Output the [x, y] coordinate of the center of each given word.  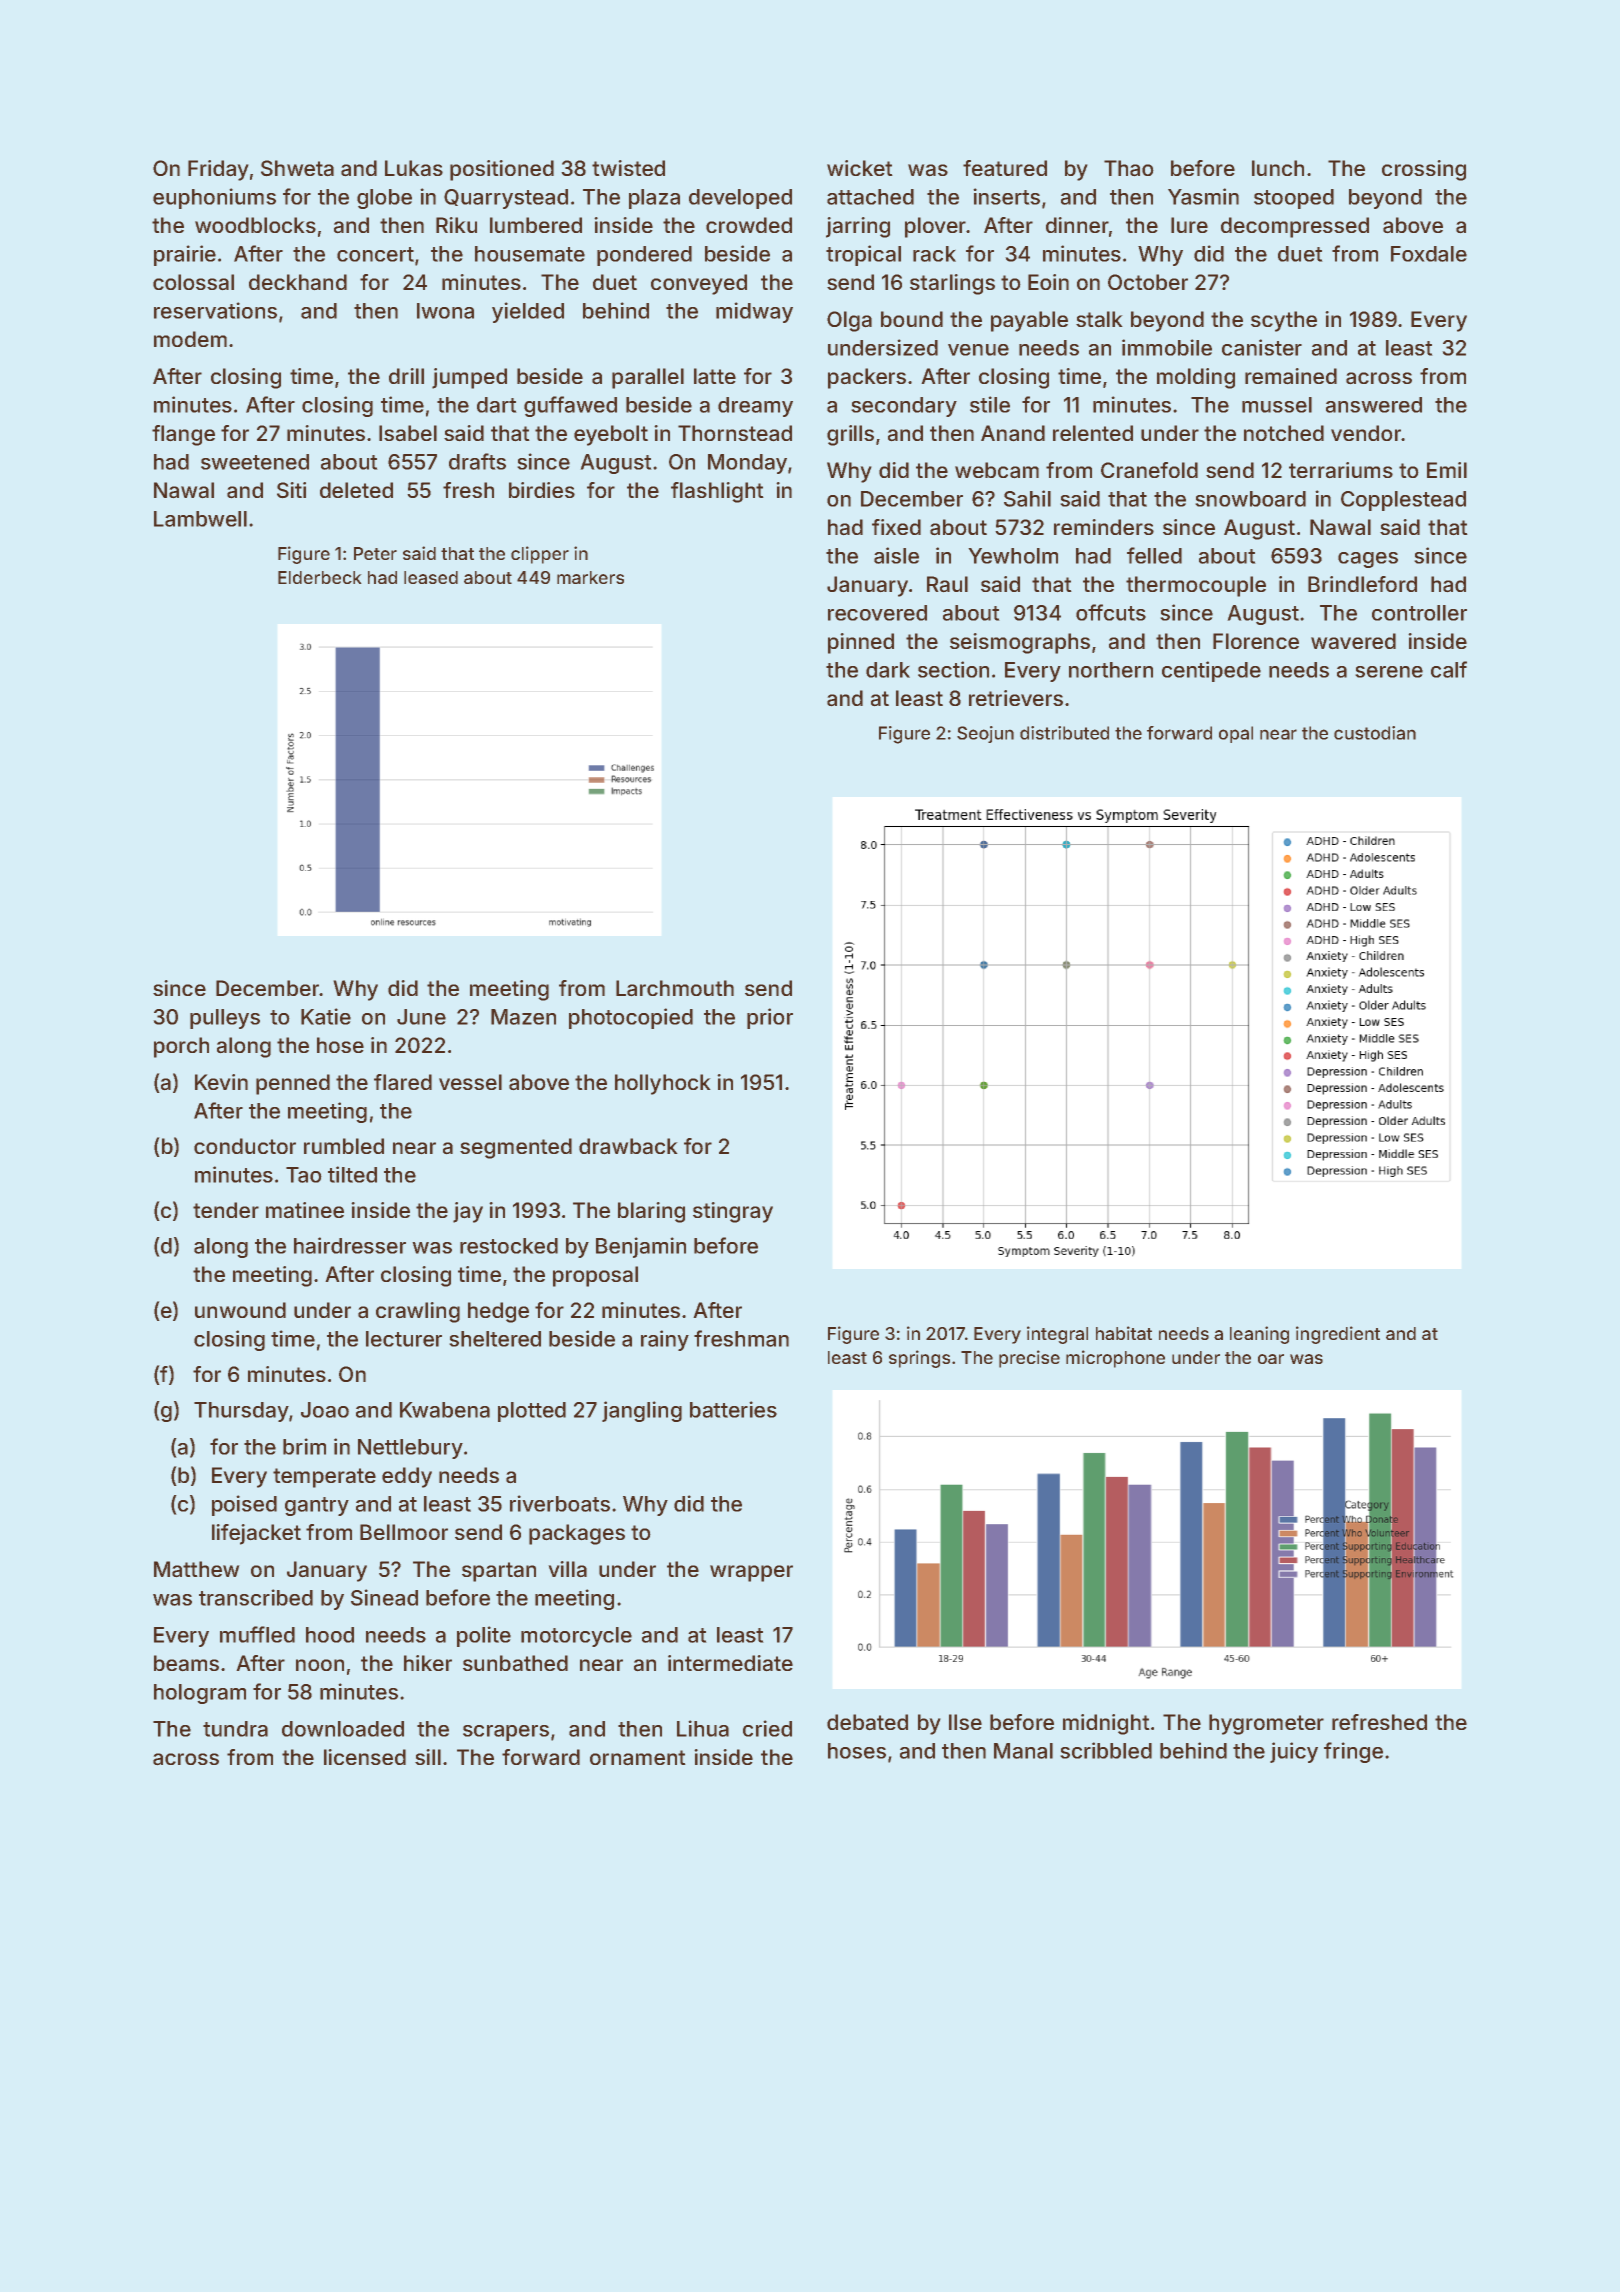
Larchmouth [675, 988]
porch [181, 1047]
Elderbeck [319, 577]
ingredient [1338, 1335]
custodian [1375, 733]
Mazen [523, 1017]
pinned [861, 643]
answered [1374, 405]
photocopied [631, 1018]
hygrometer [1266, 1724]
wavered [1353, 641]
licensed [365, 1757]
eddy [407, 1477]
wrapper [751, 1573]
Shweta [297, 168]
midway [754, 312]
